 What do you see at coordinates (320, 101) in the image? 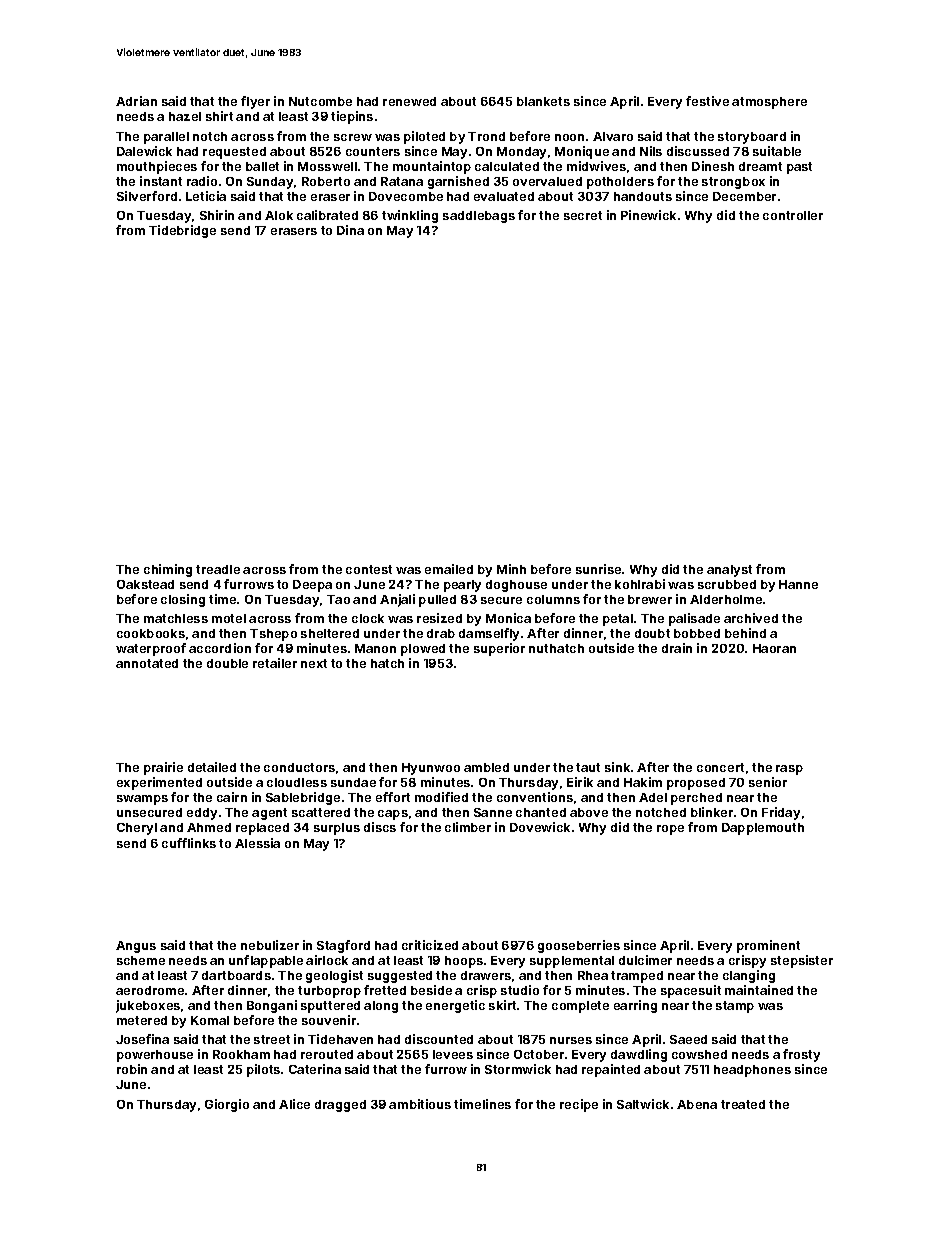
I see `Nutcombe` at bounding box center [320, 101].
